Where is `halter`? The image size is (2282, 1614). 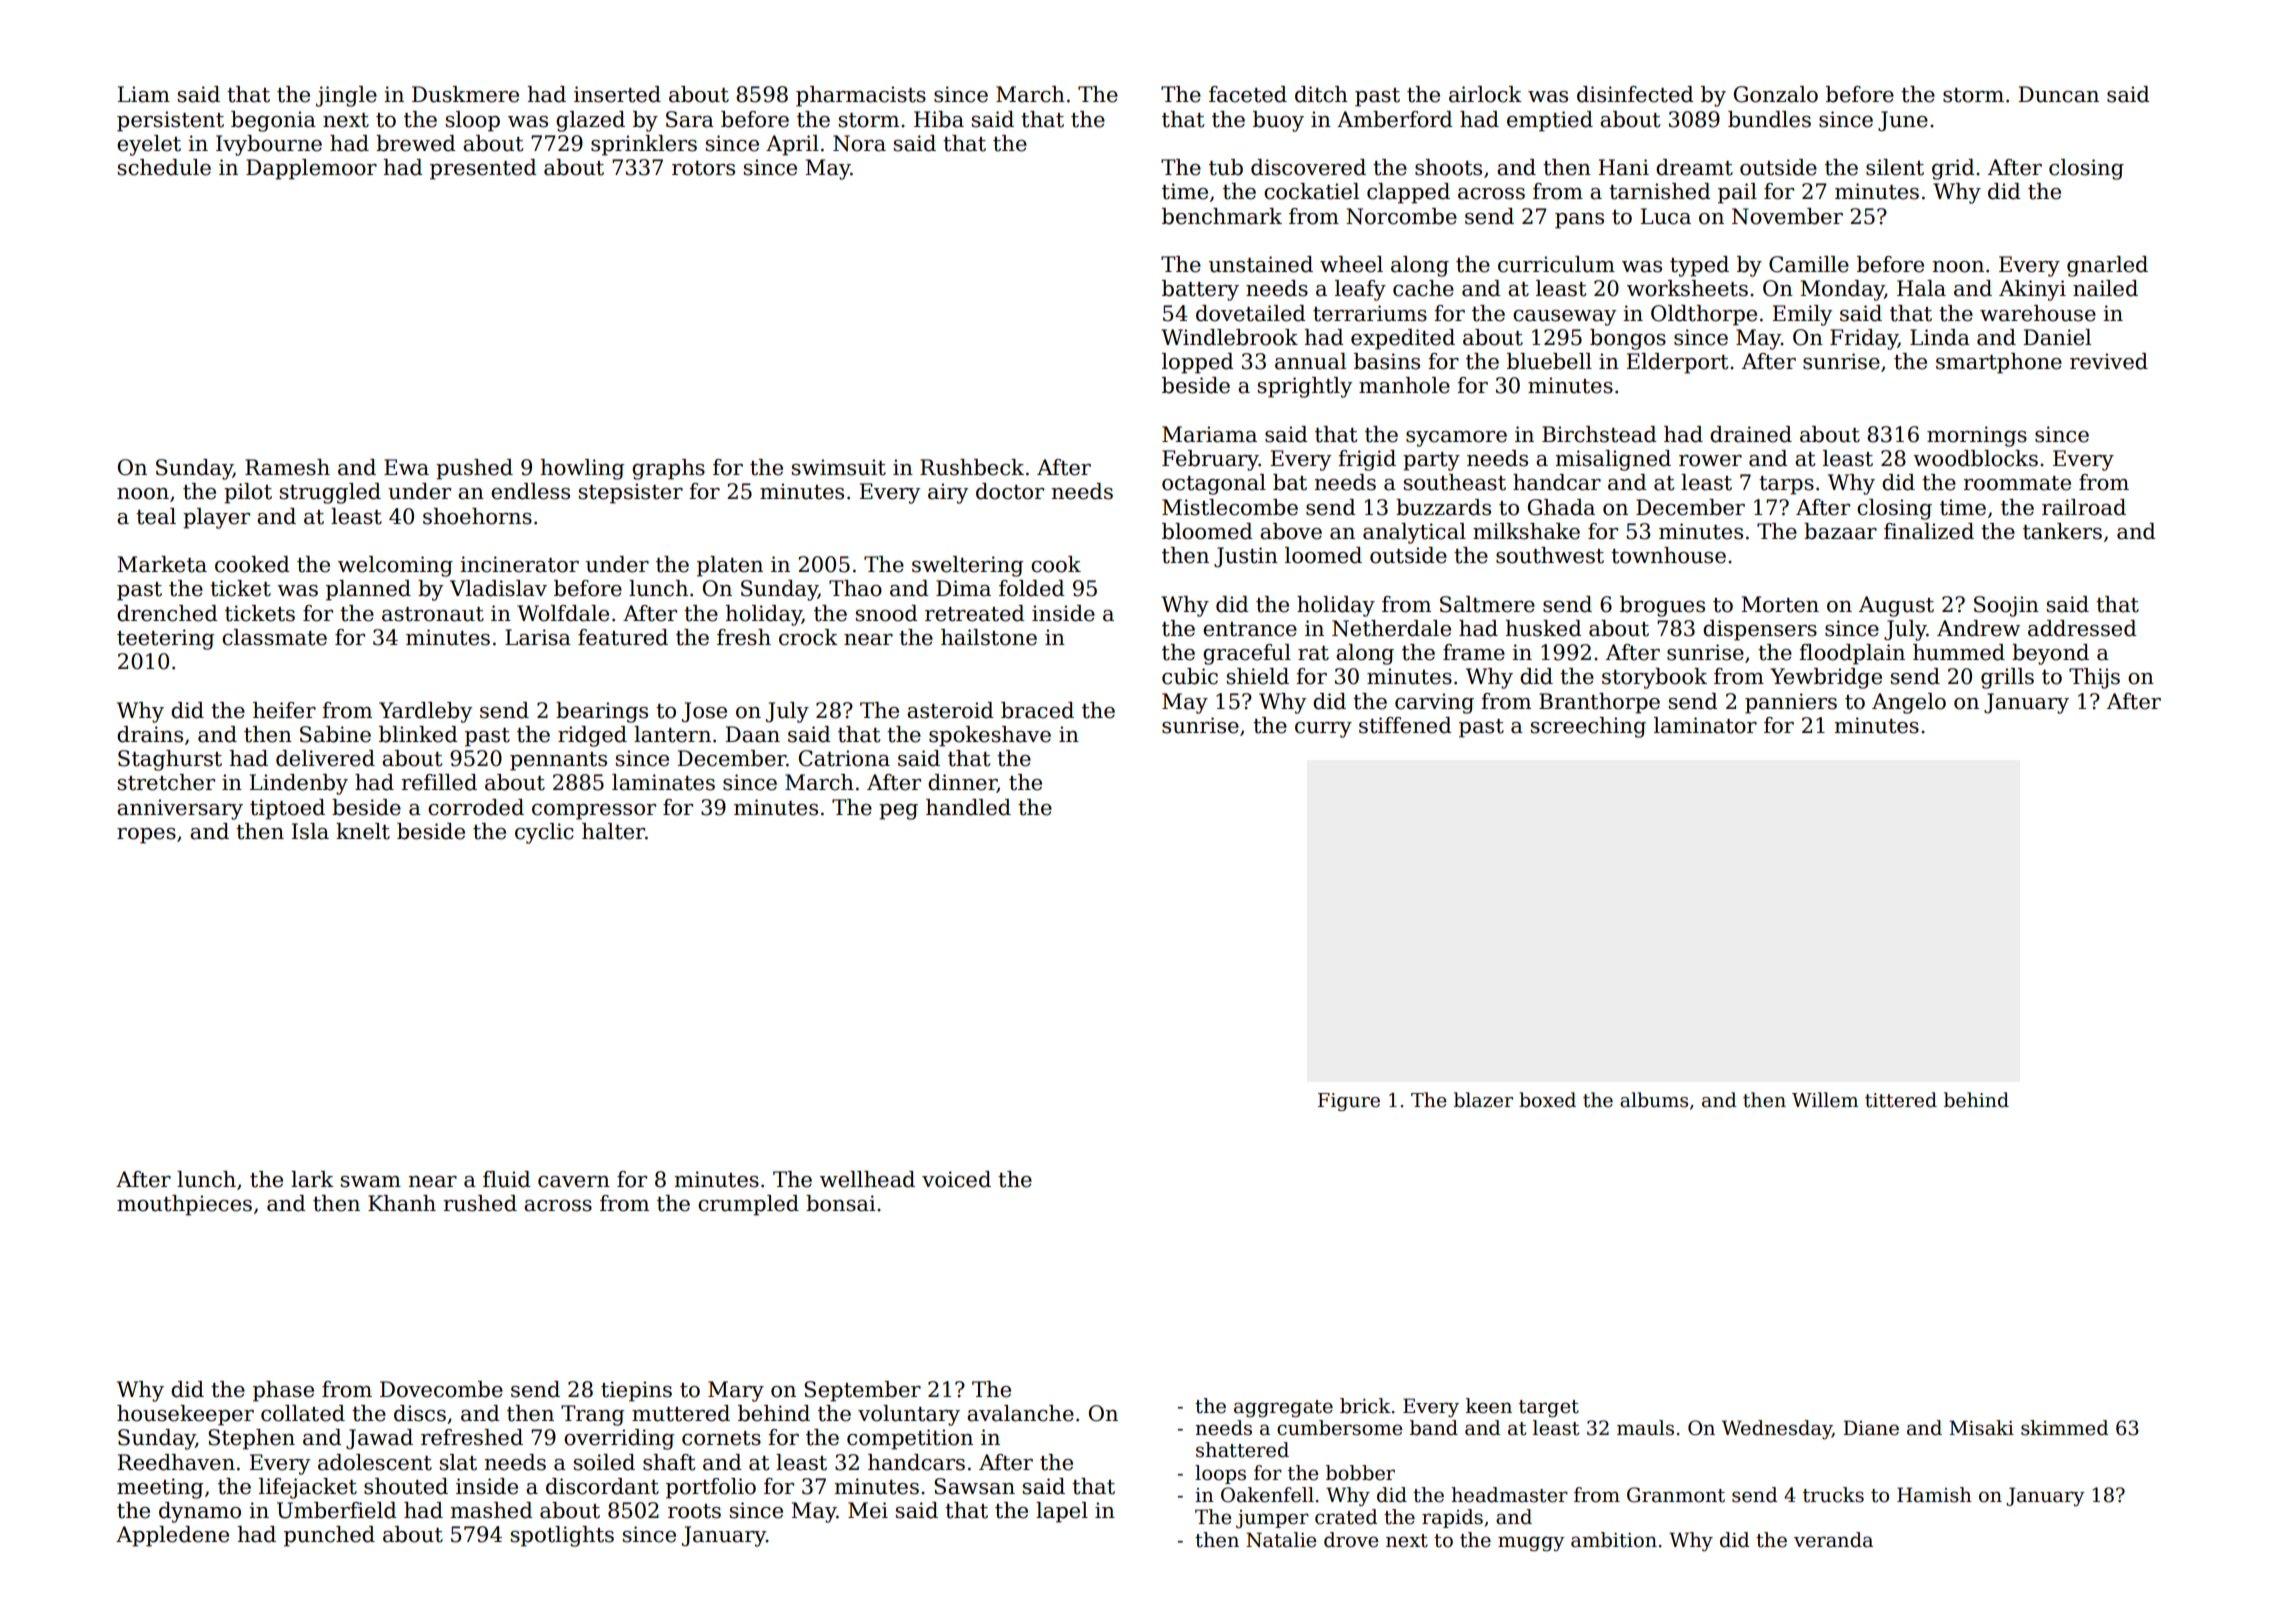 halter is located at coordinates (613, 831).
